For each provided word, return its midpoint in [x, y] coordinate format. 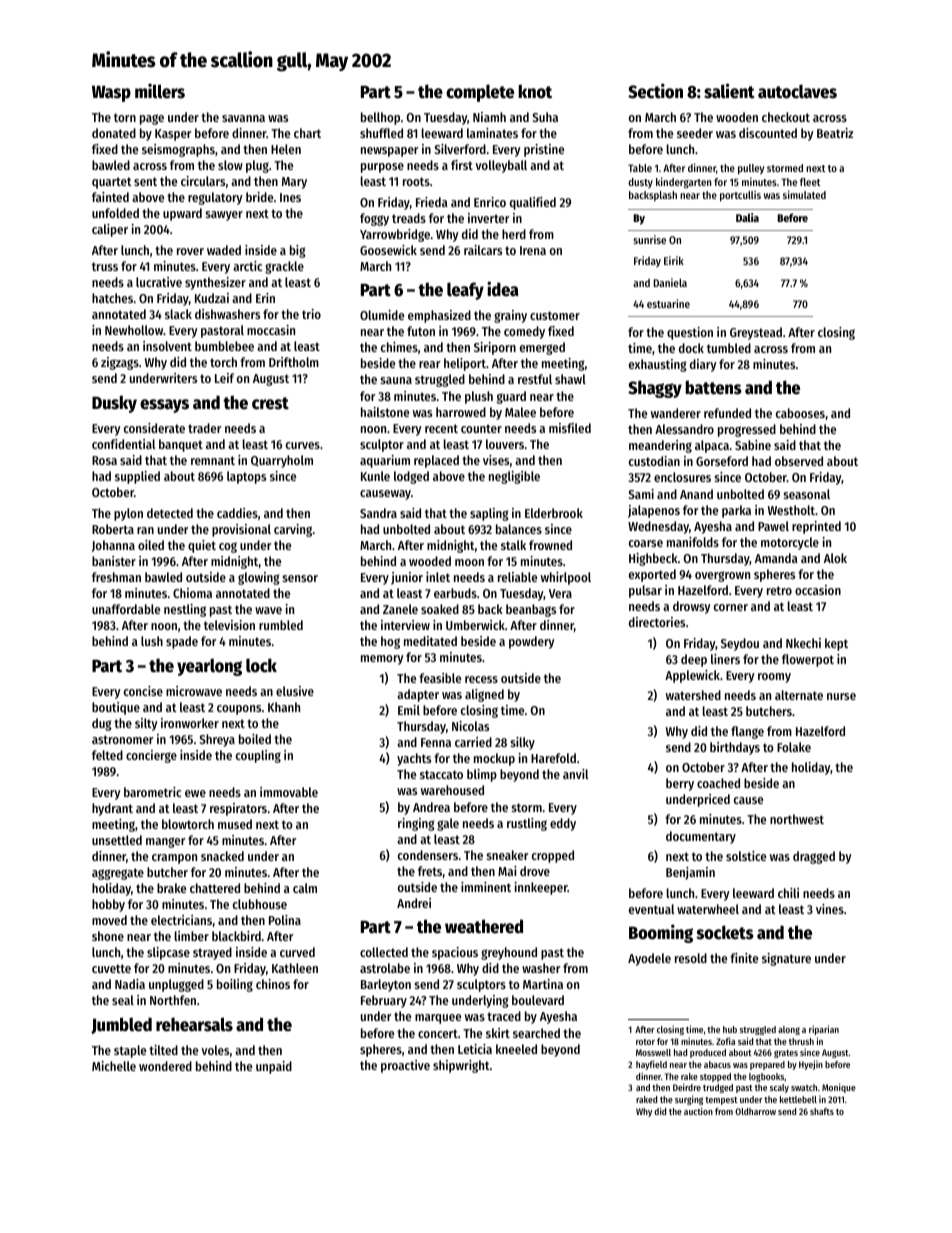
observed [799, 461]
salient [729, 91]
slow [230, 165]
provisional [241, 530]
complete [480, 93]
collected [384, 952]
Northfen [173, 1000]
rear [429, 364]
